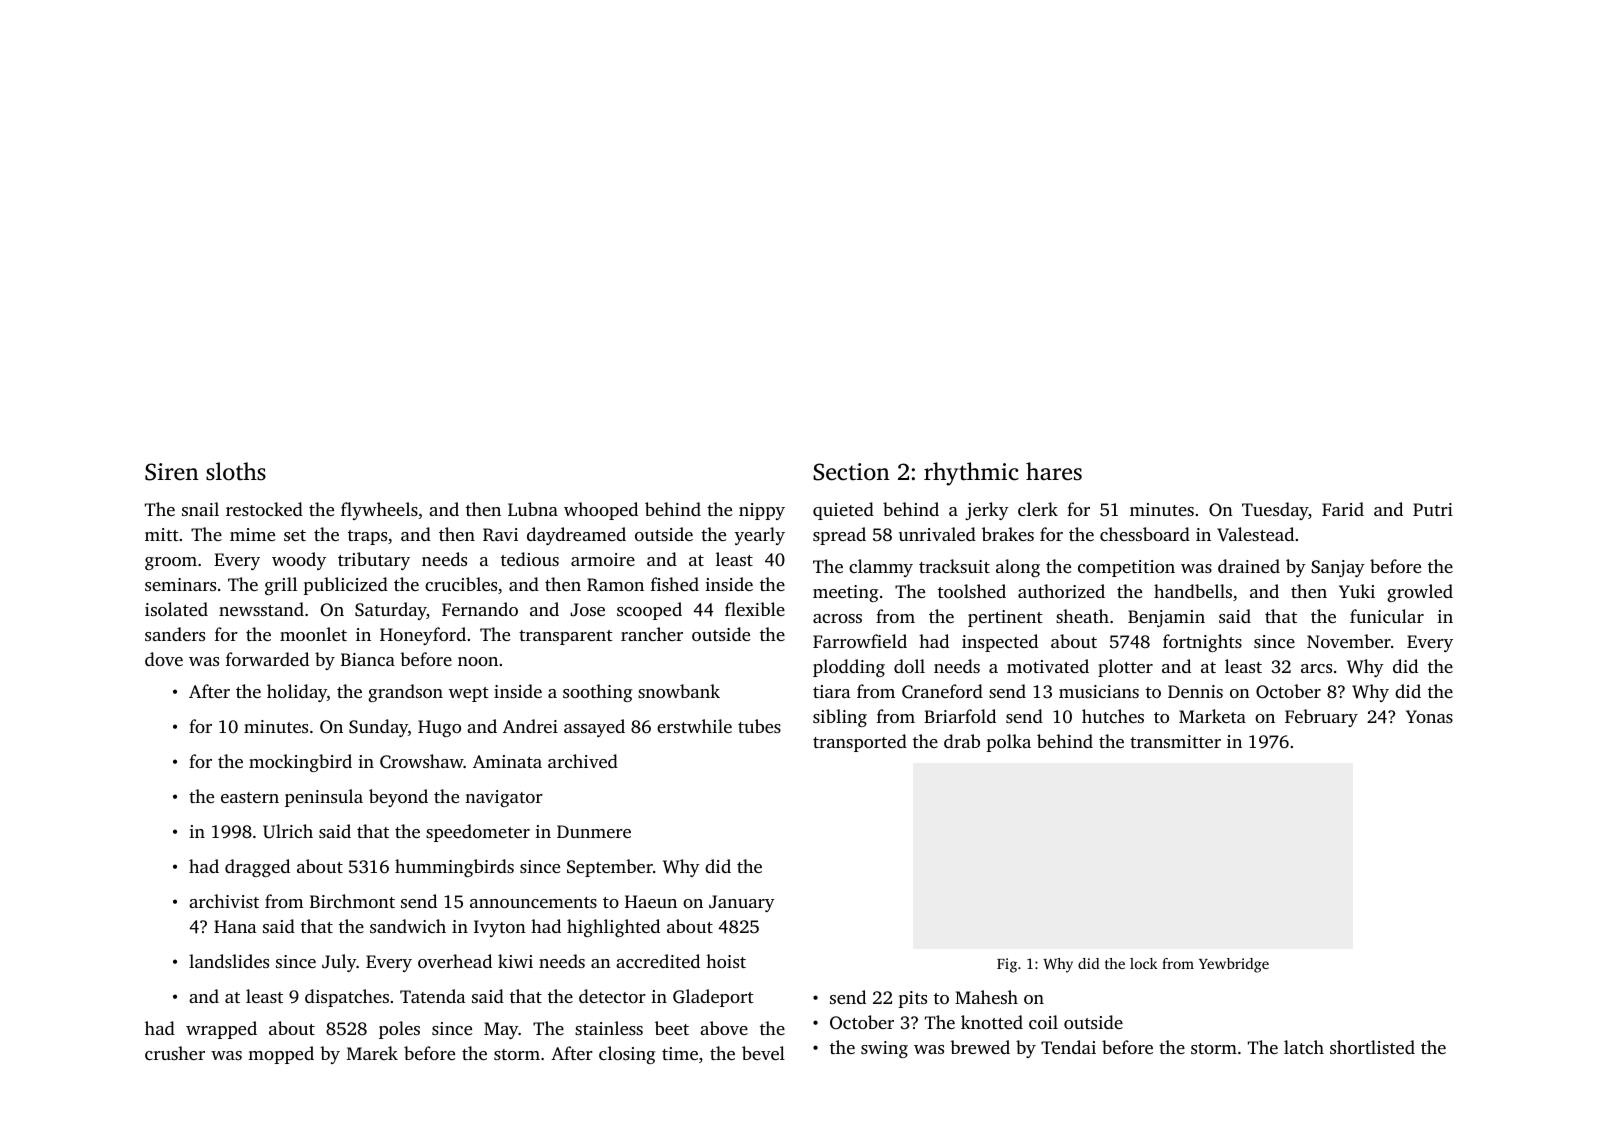 The height and width of the document is (1130, 1598). I want to click on Farid, so click(1343, 509).
